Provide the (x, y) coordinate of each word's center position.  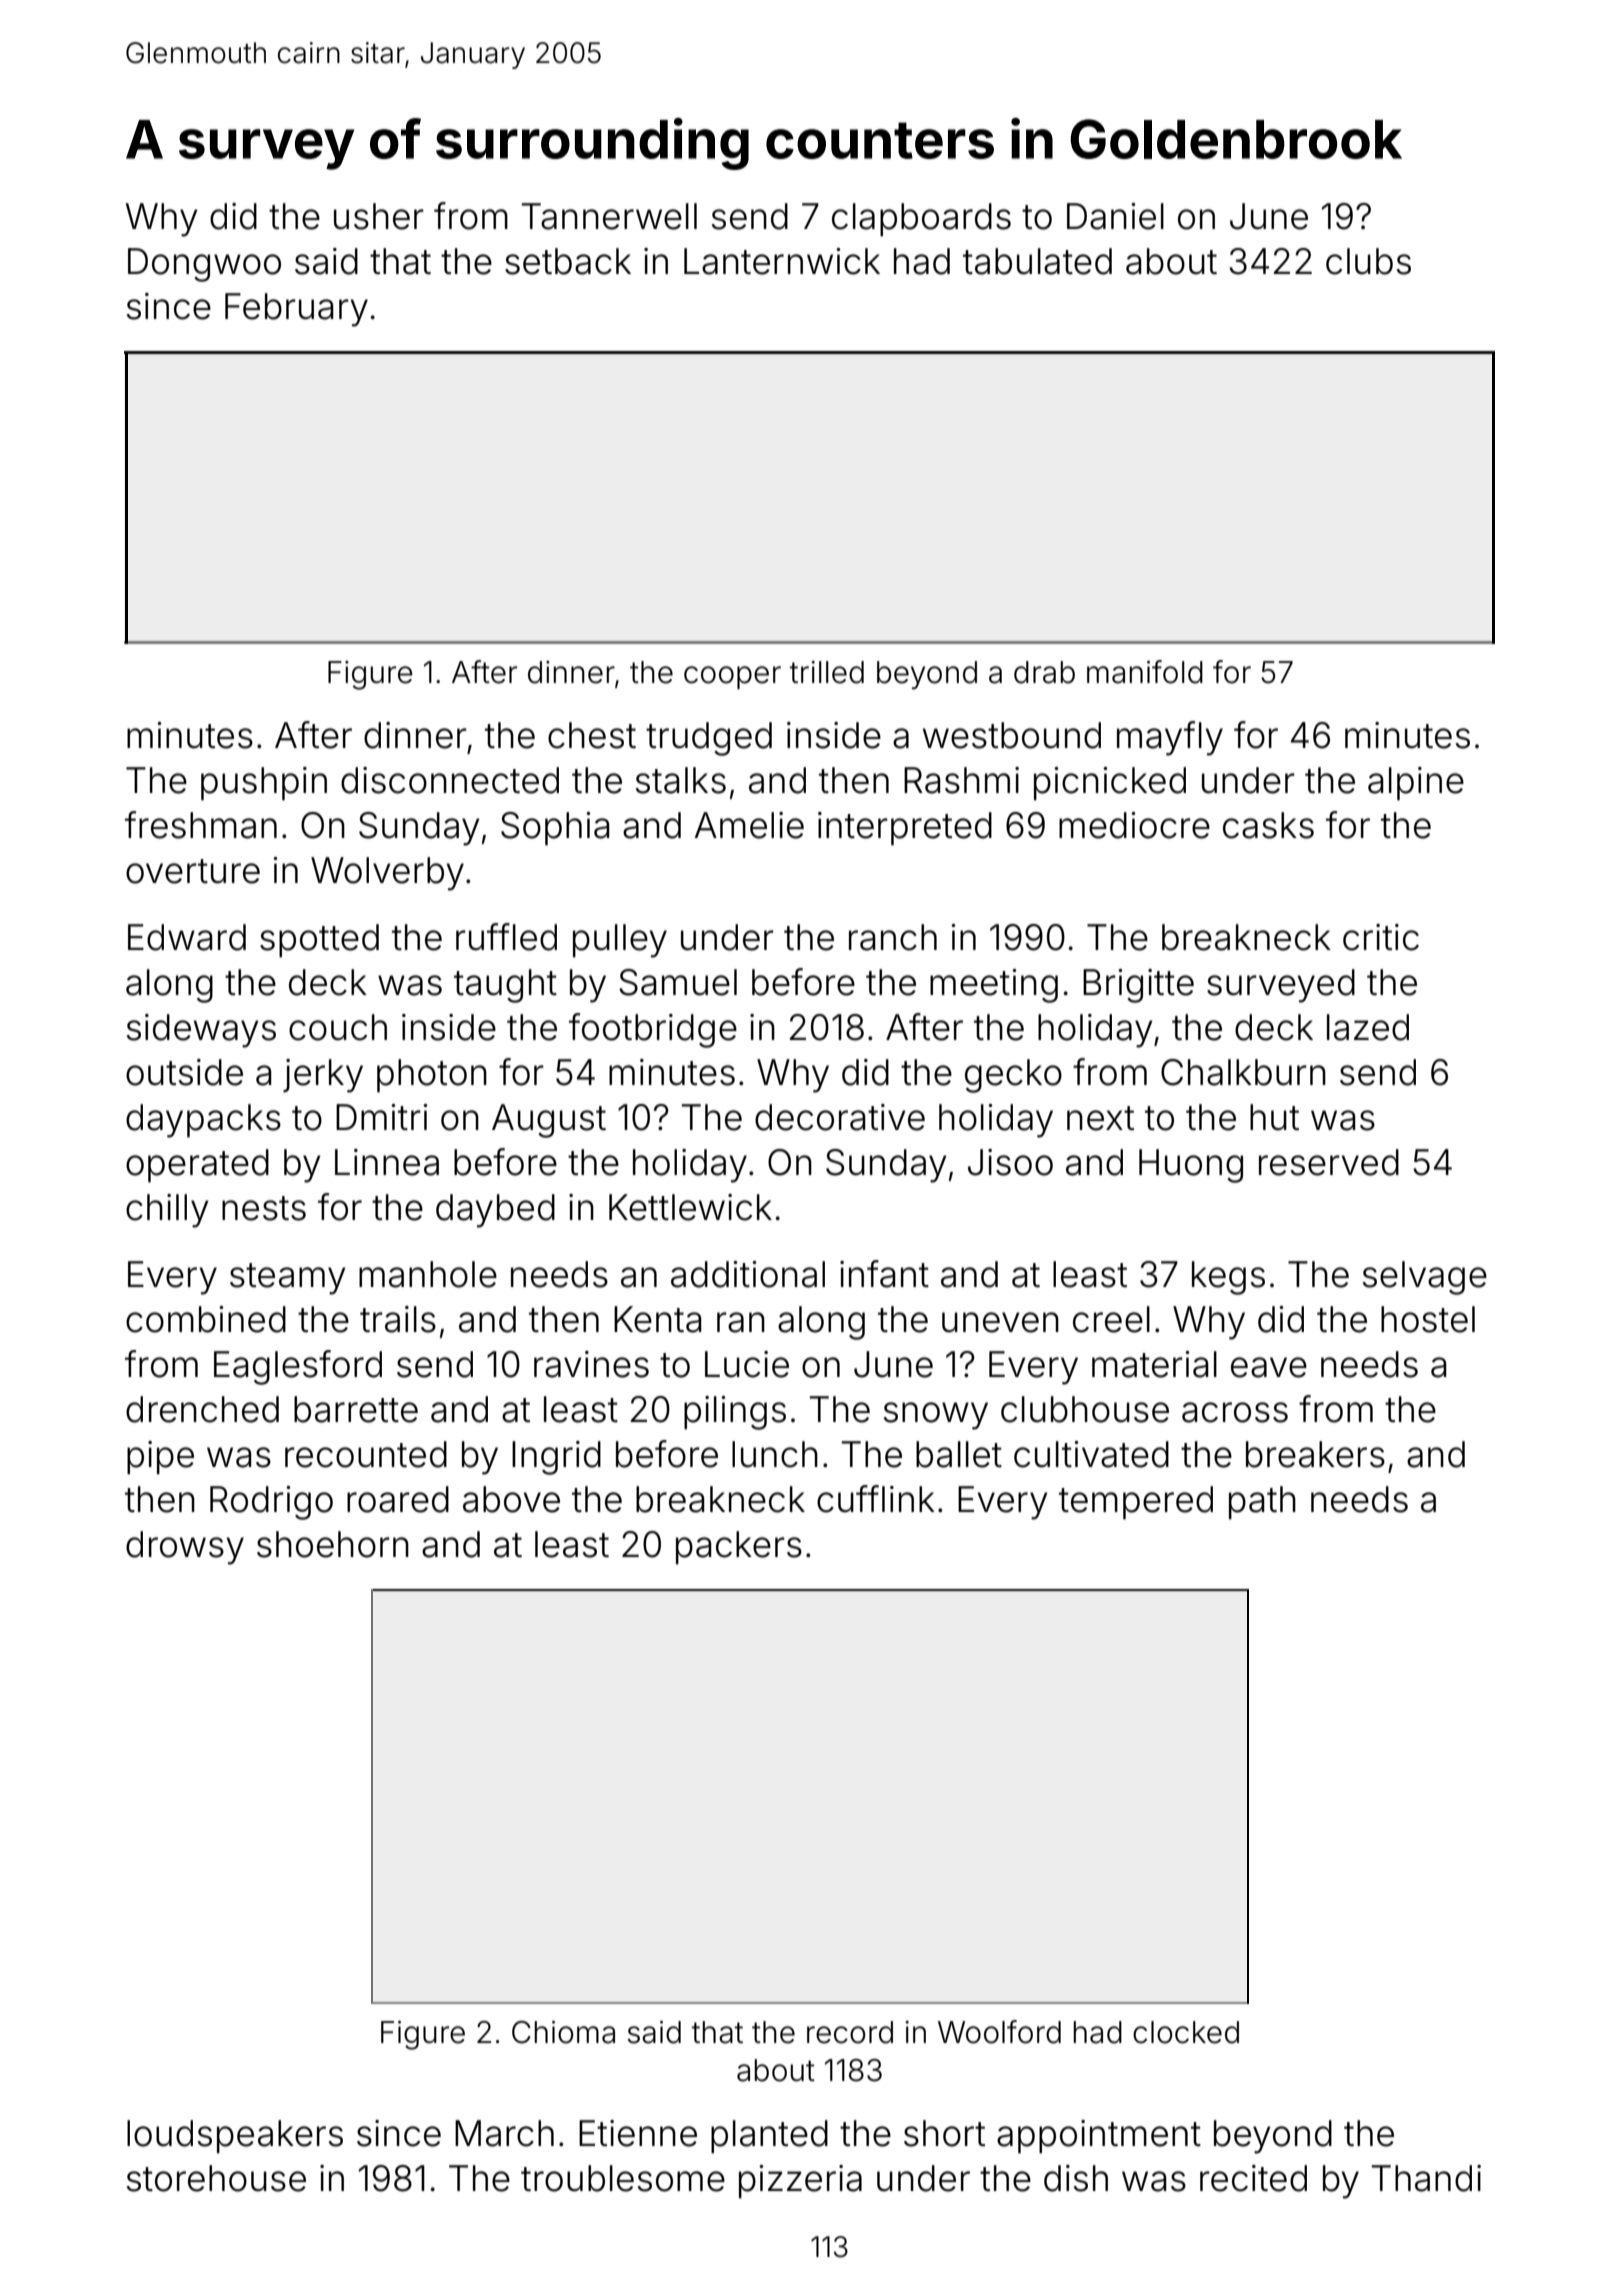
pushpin (264, 783)
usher (379, 216)
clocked (1186, 2032)
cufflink (876, 1499)
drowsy (185, 1548)
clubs (1368, 261)
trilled (827, 672)
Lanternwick (782, 261)
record (850, 2032)
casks (1268, 825)
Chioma (563, 2032)
